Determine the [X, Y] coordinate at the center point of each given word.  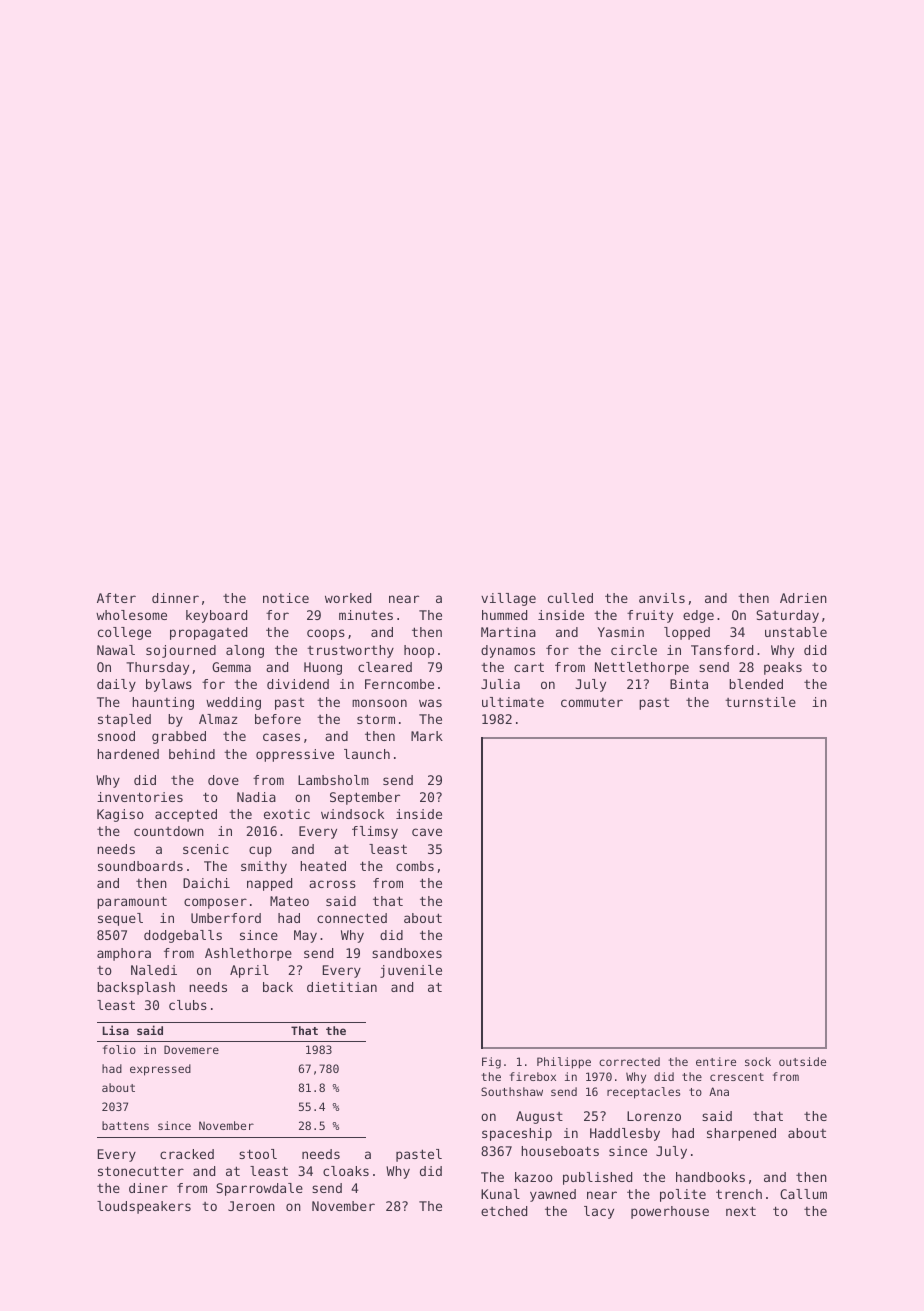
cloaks [346, 1171]
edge [698, 616]
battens [125, 1125]
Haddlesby [625, 1134]
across [332, 884]
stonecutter [141, 1171]
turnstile [760, 702]
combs [415, 866]
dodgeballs [183, 936]
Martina [508, 632]
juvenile [411, 971]
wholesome [131, 615]
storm [376, 719]
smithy [264, 867]
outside [802, 1061]
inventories [140, 797]
